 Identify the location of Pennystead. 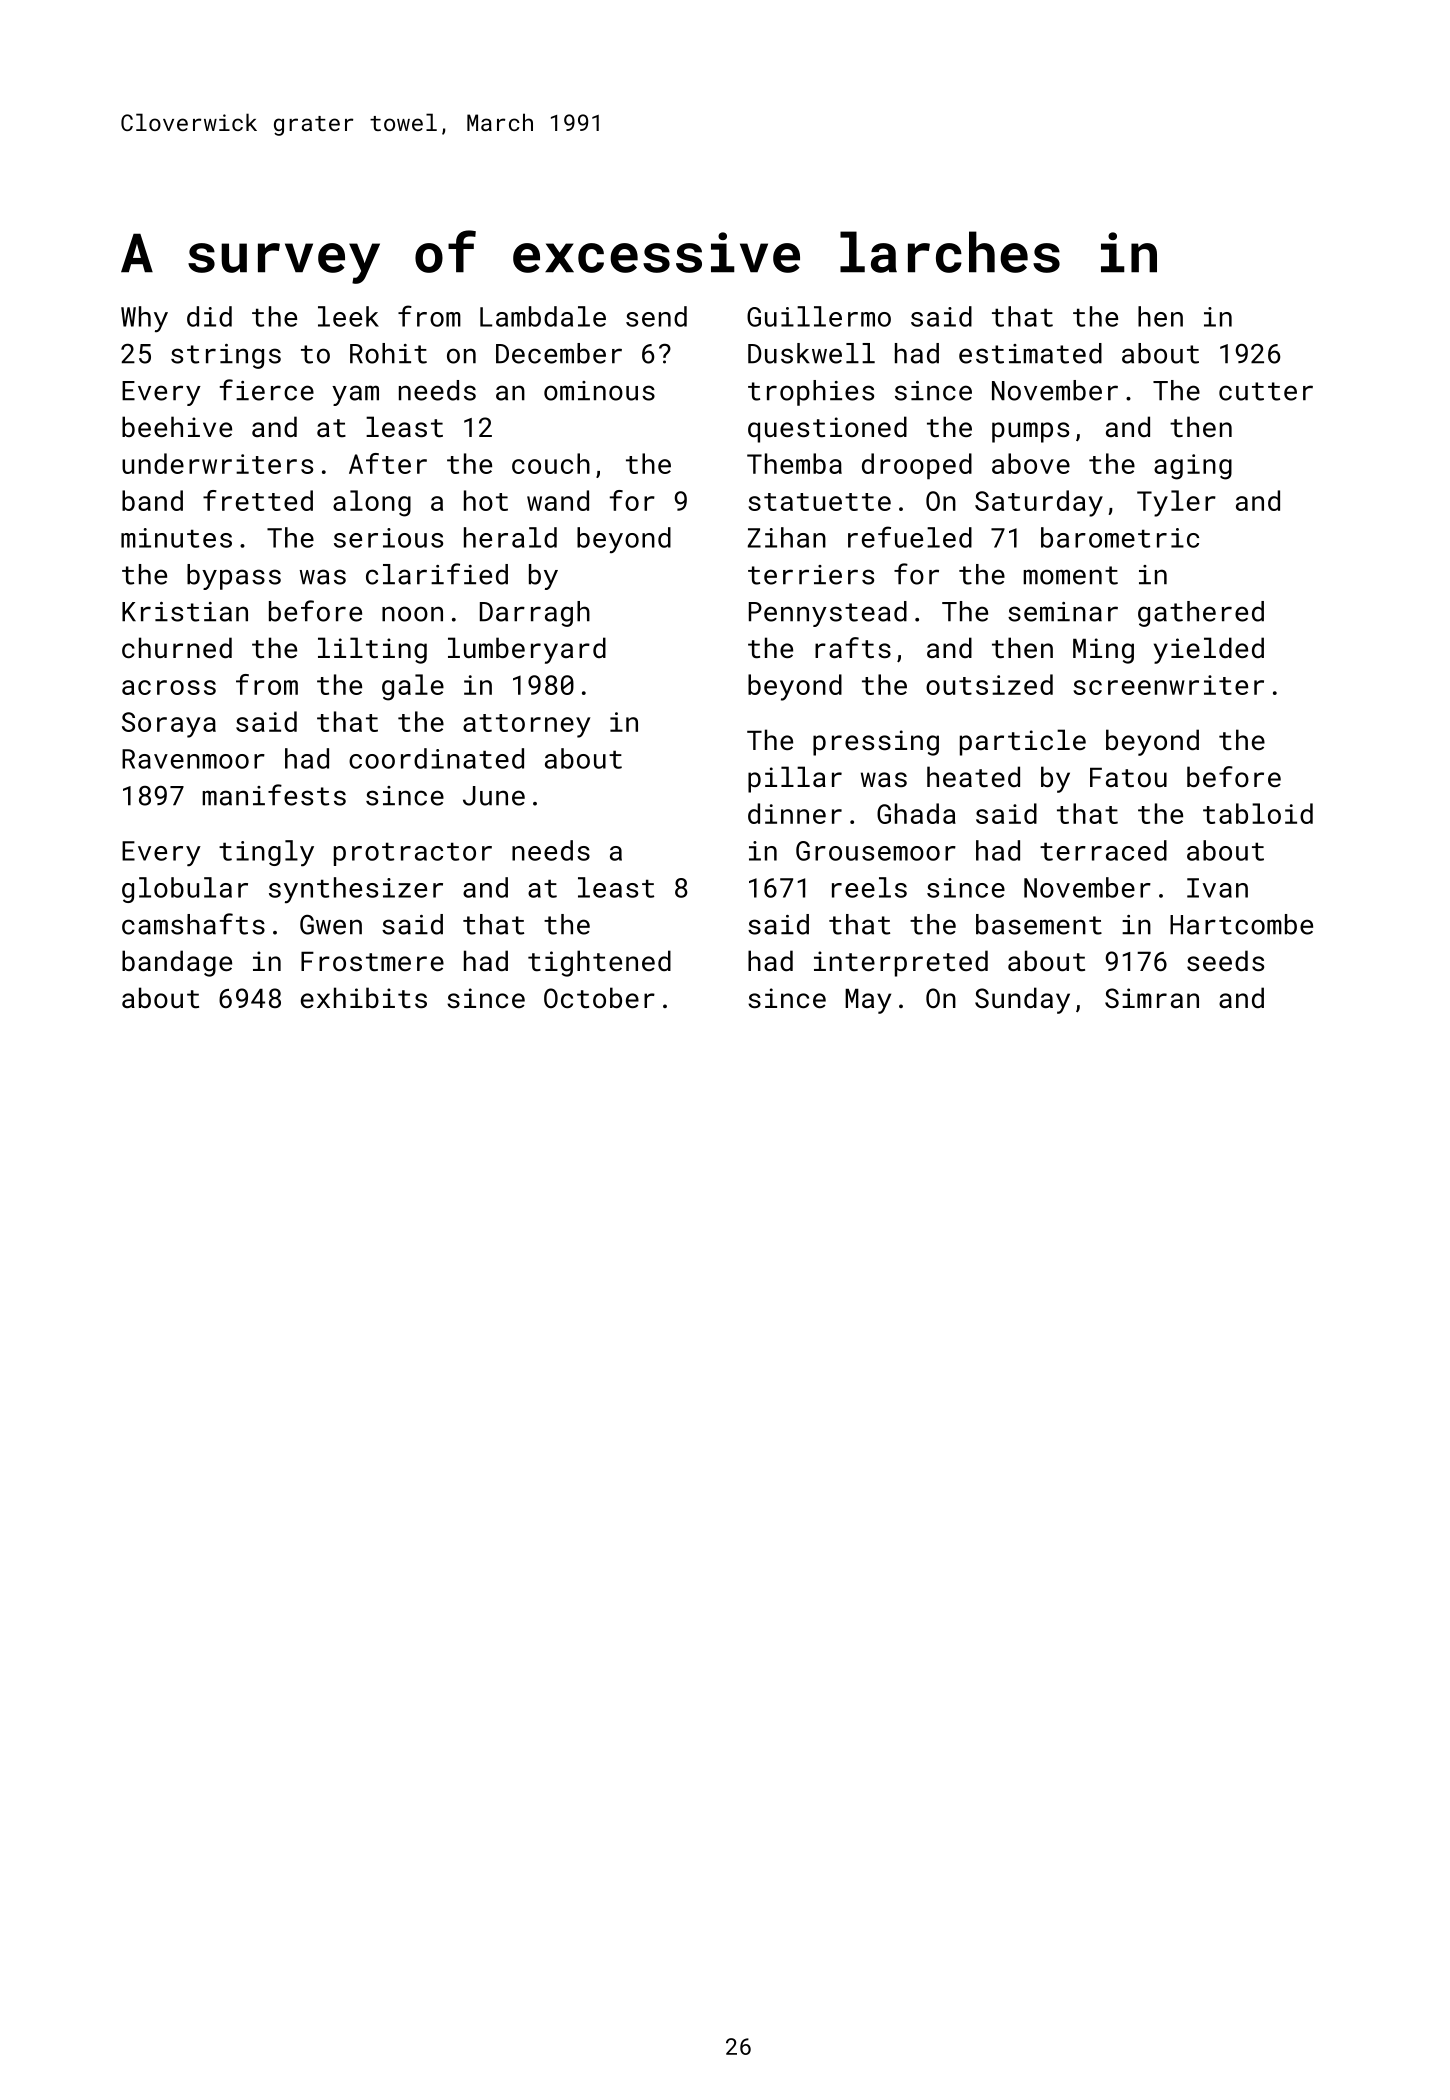
(828, 614).
